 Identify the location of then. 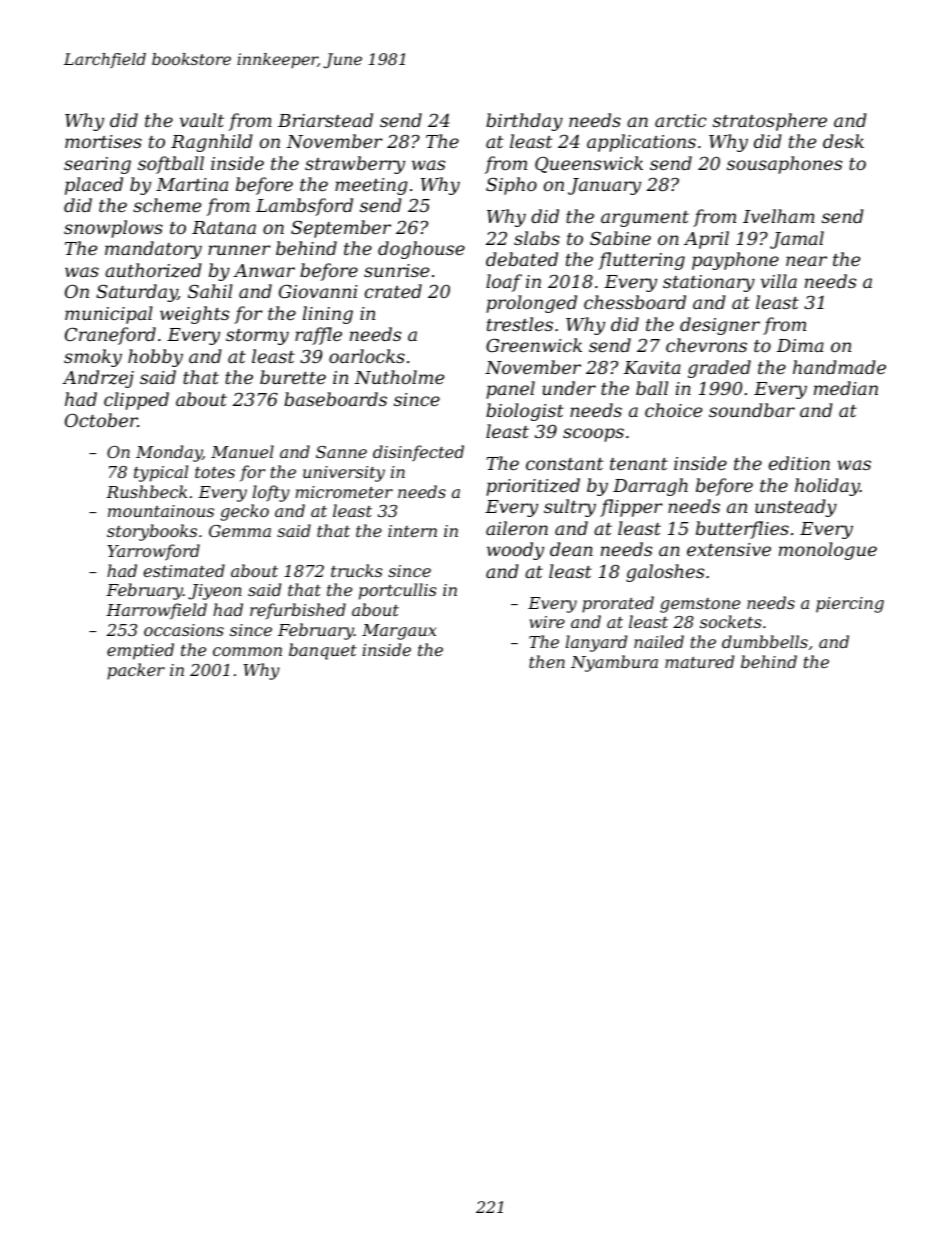
(547, 661).
